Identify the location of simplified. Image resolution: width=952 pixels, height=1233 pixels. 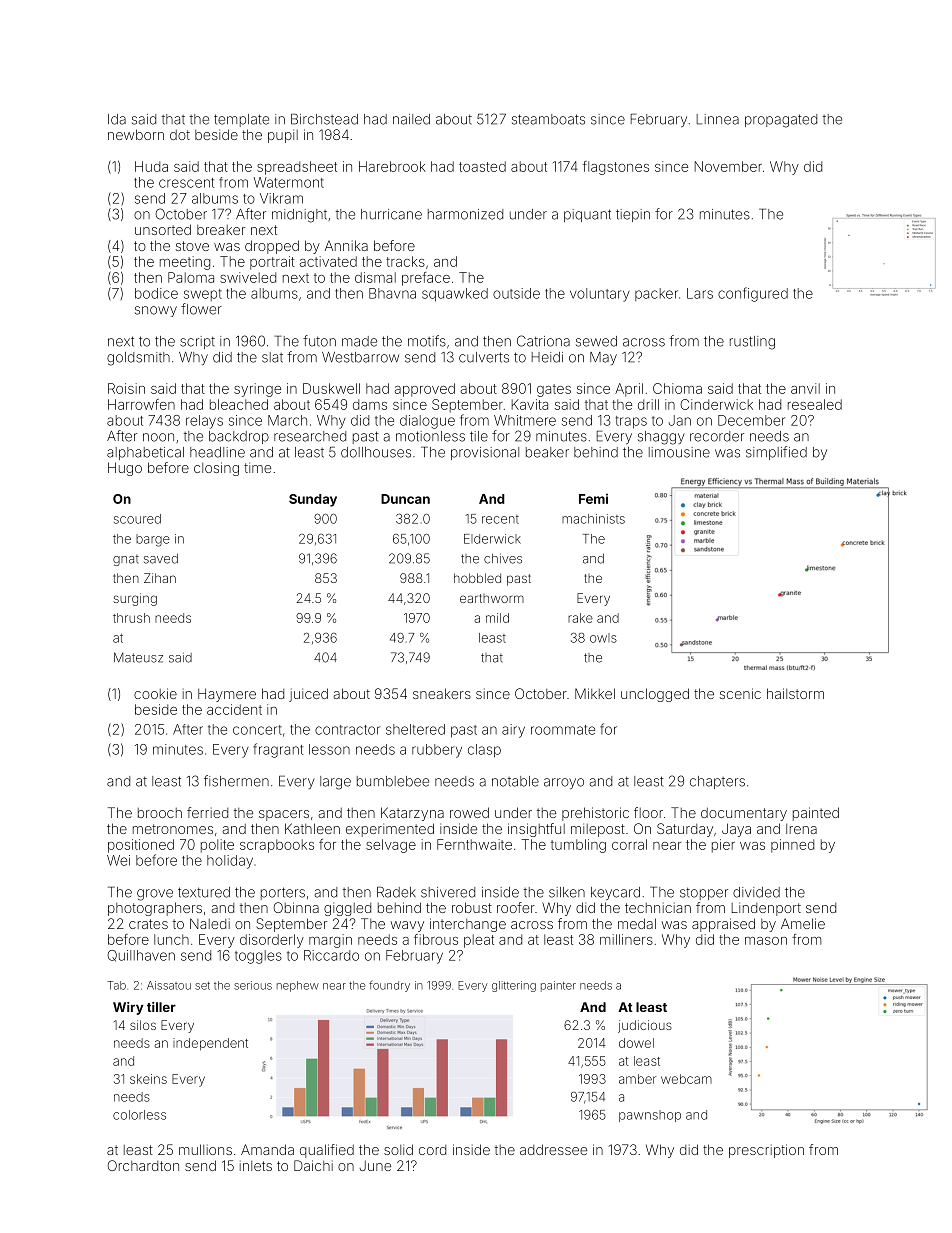
(776, 453).
